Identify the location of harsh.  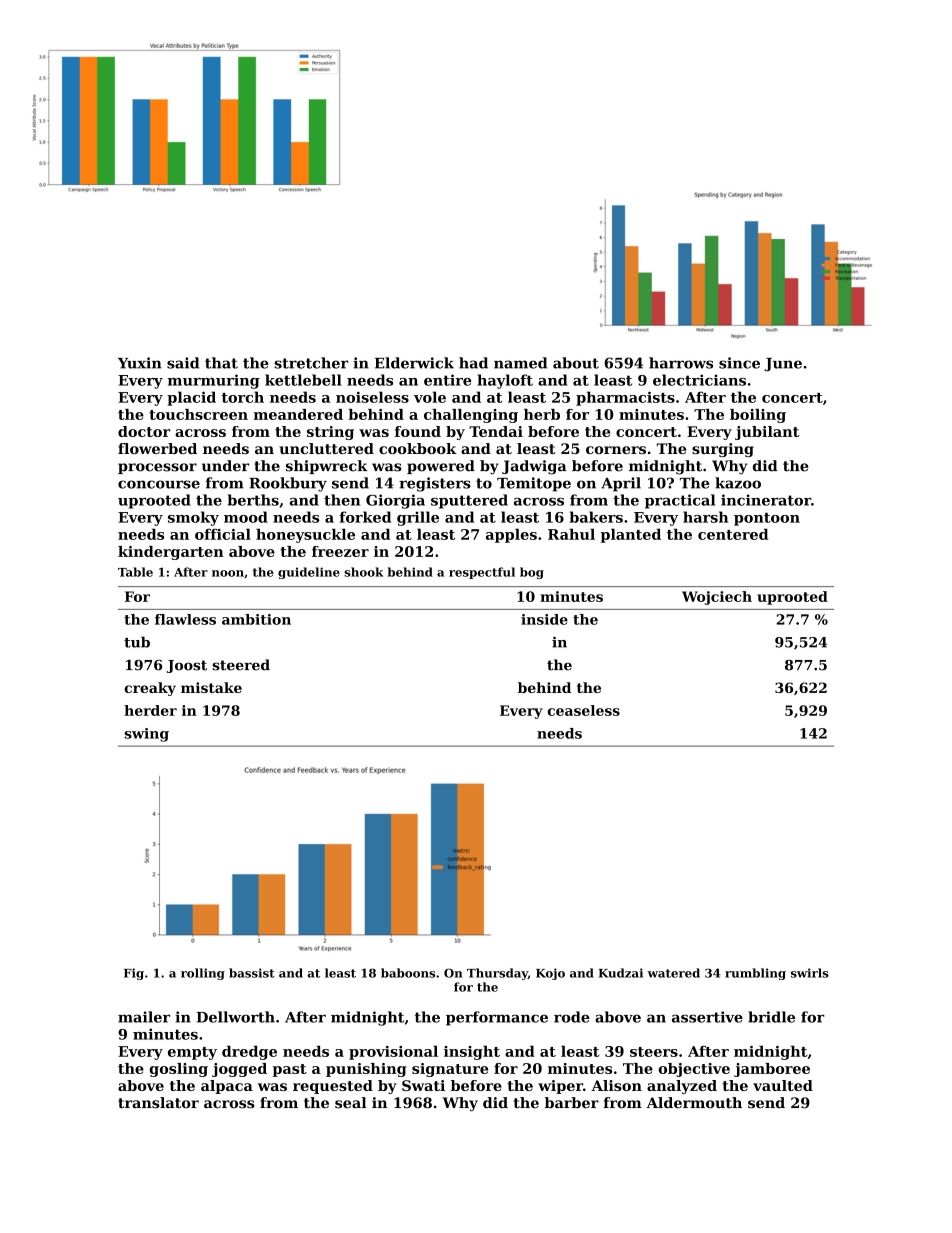
(705, 517).
